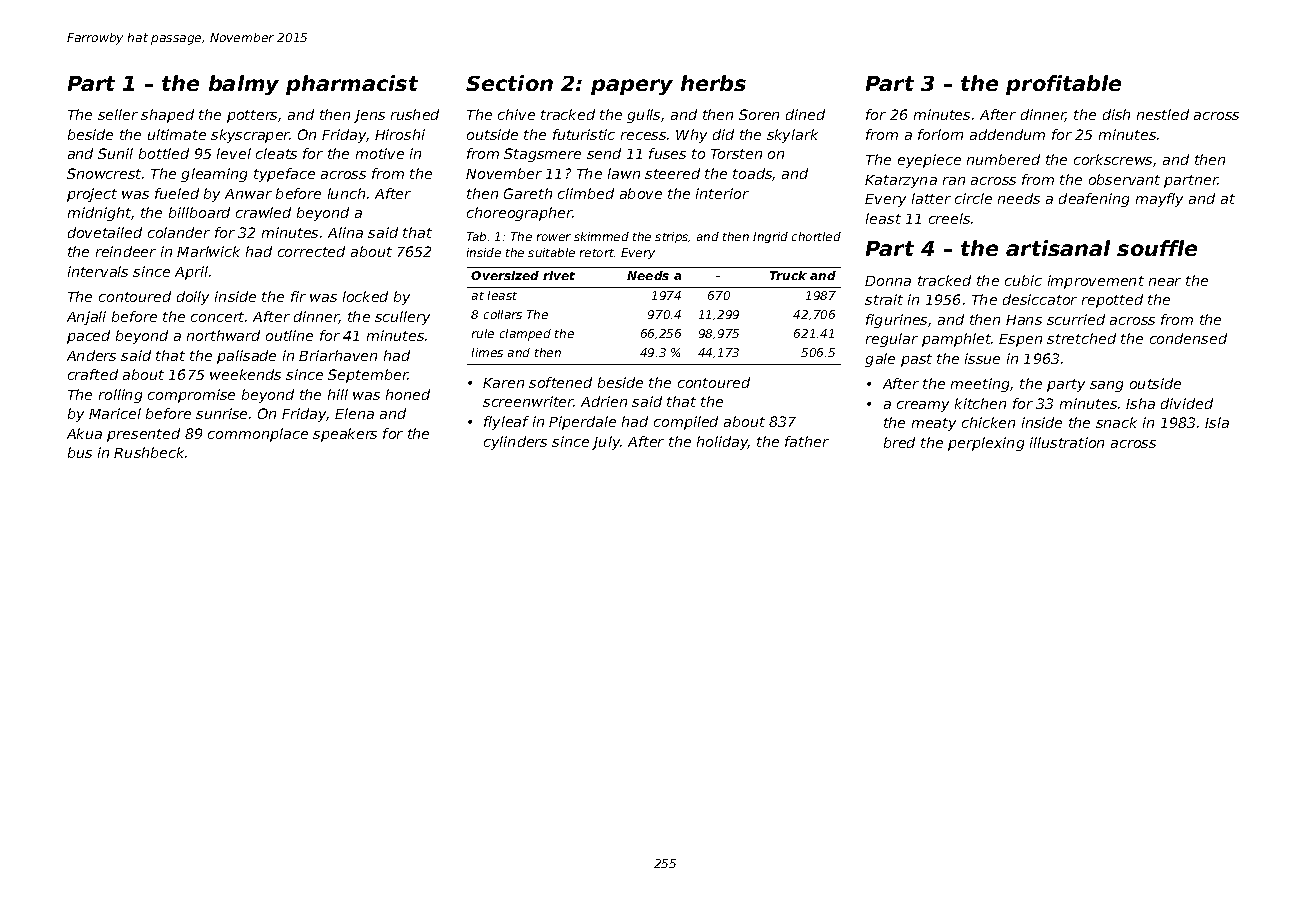 The width and height of the image is (1308, 924). What do you see at coordinates (988, 422) in the image?
I see `chicken` at bounding box center [988, 422].
